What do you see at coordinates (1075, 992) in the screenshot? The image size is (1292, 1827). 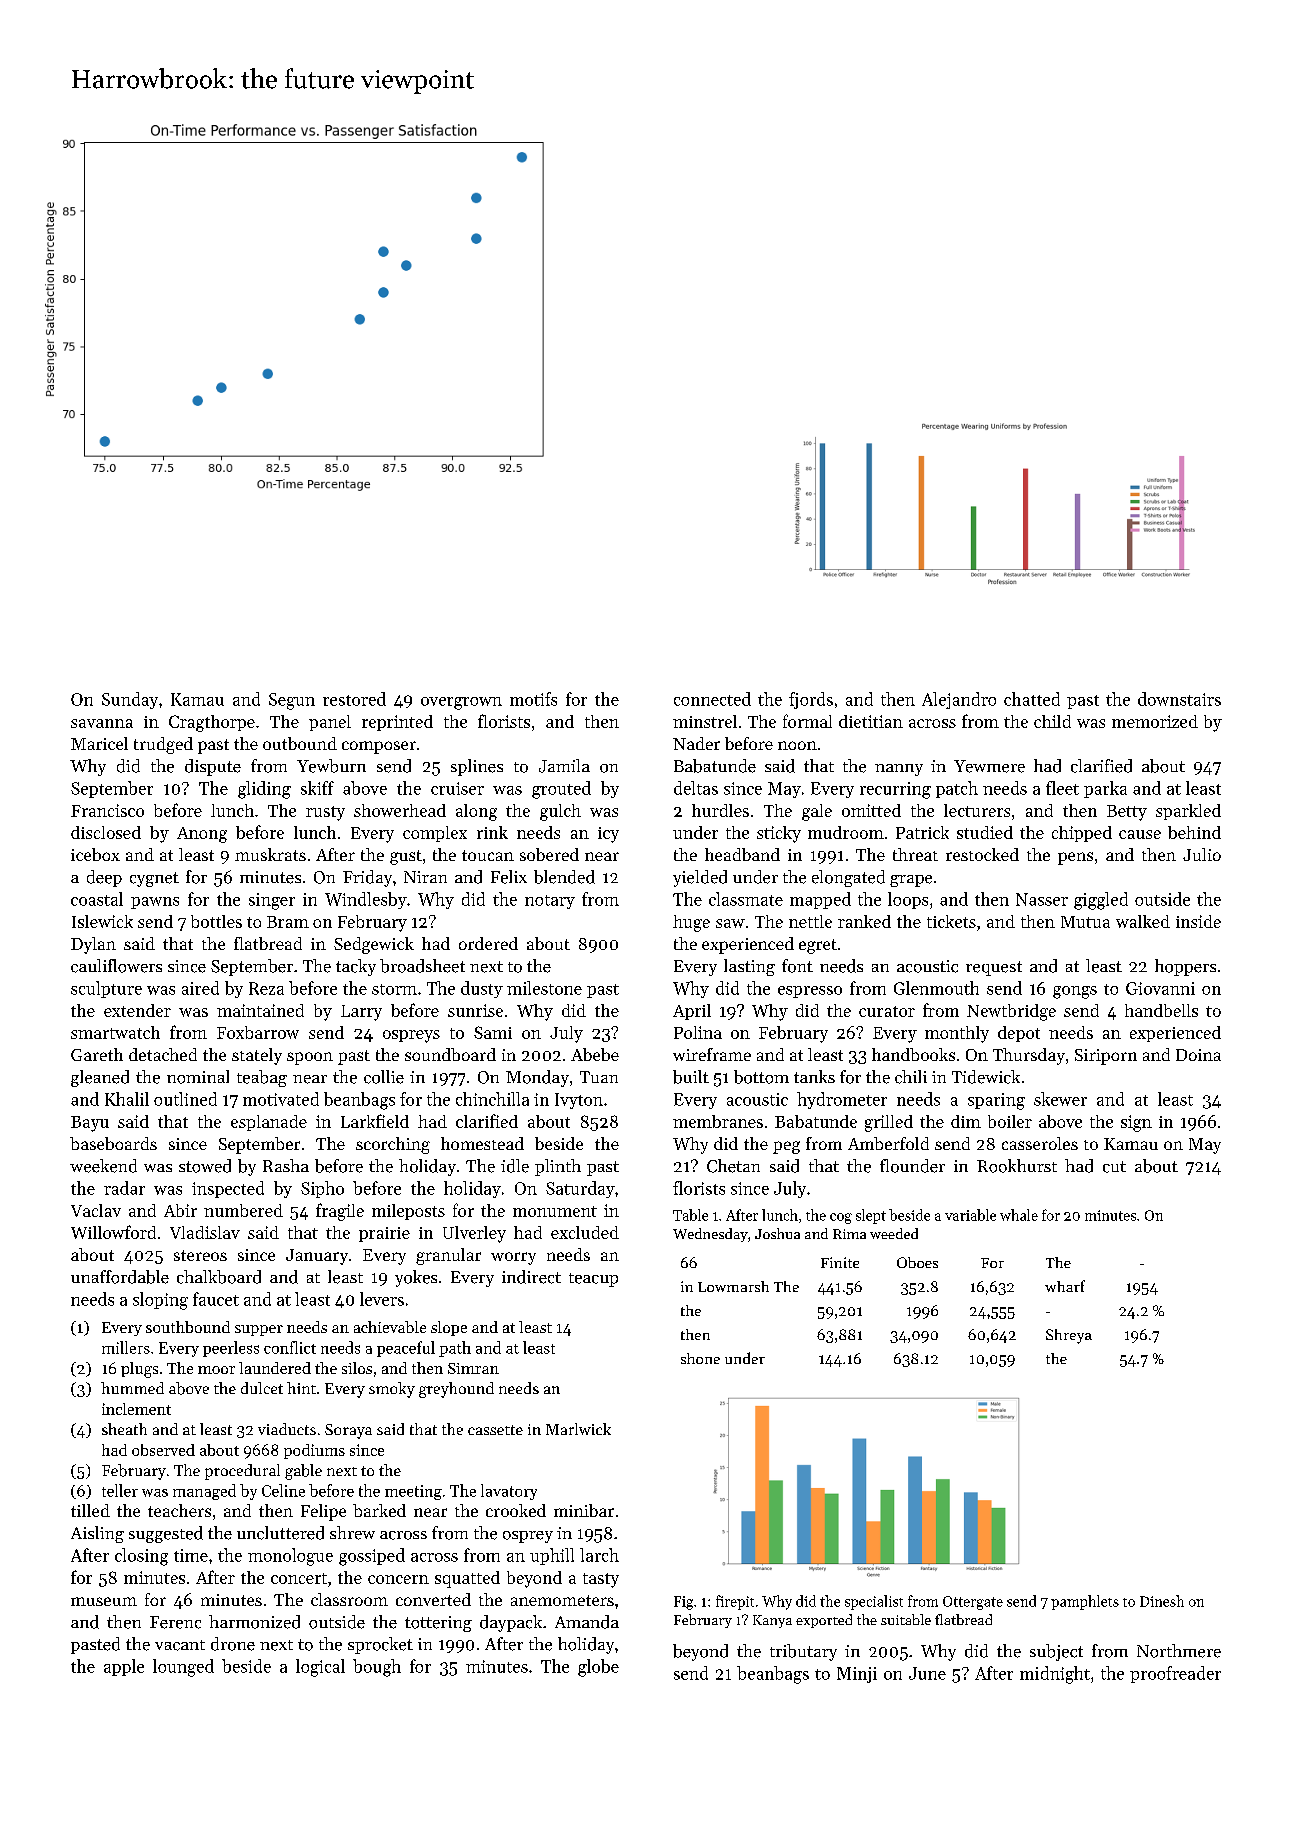 I see `gongs` at bounding box center [1075, 992].
